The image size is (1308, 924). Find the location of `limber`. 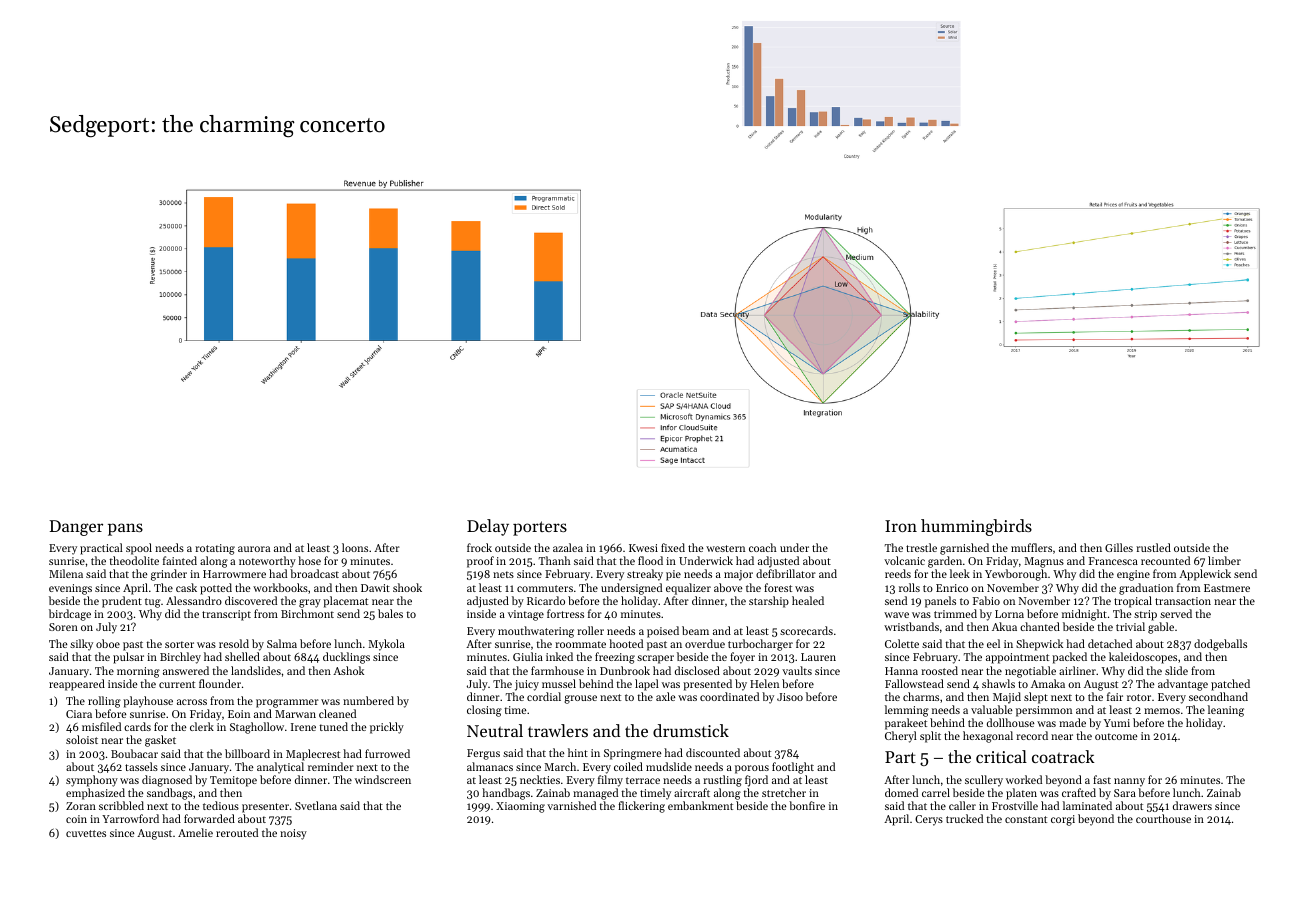

limber is located at coordinates (1224, 560).
